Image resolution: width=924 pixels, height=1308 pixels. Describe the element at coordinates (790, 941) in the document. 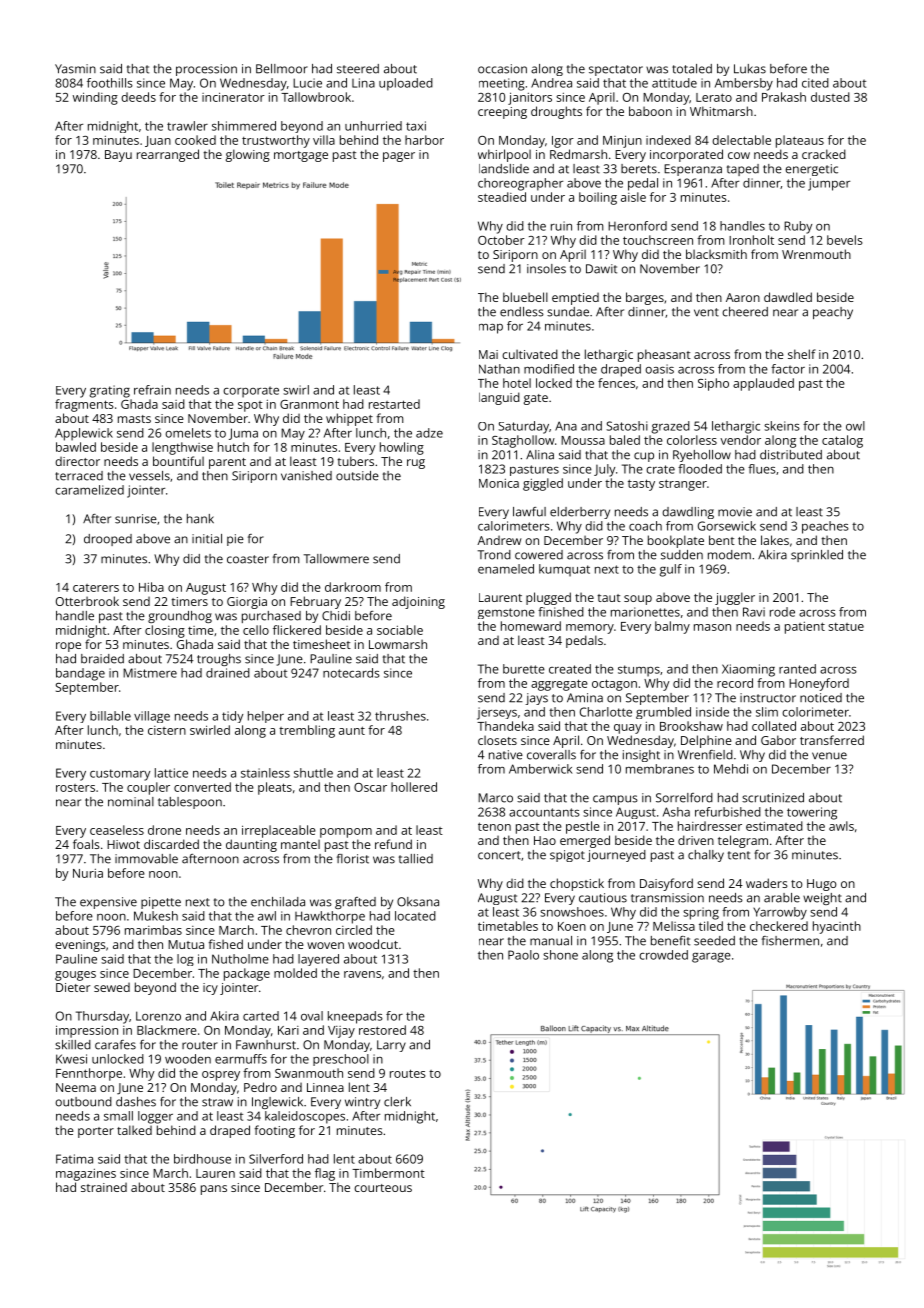

I see `fishermen` at that location.
